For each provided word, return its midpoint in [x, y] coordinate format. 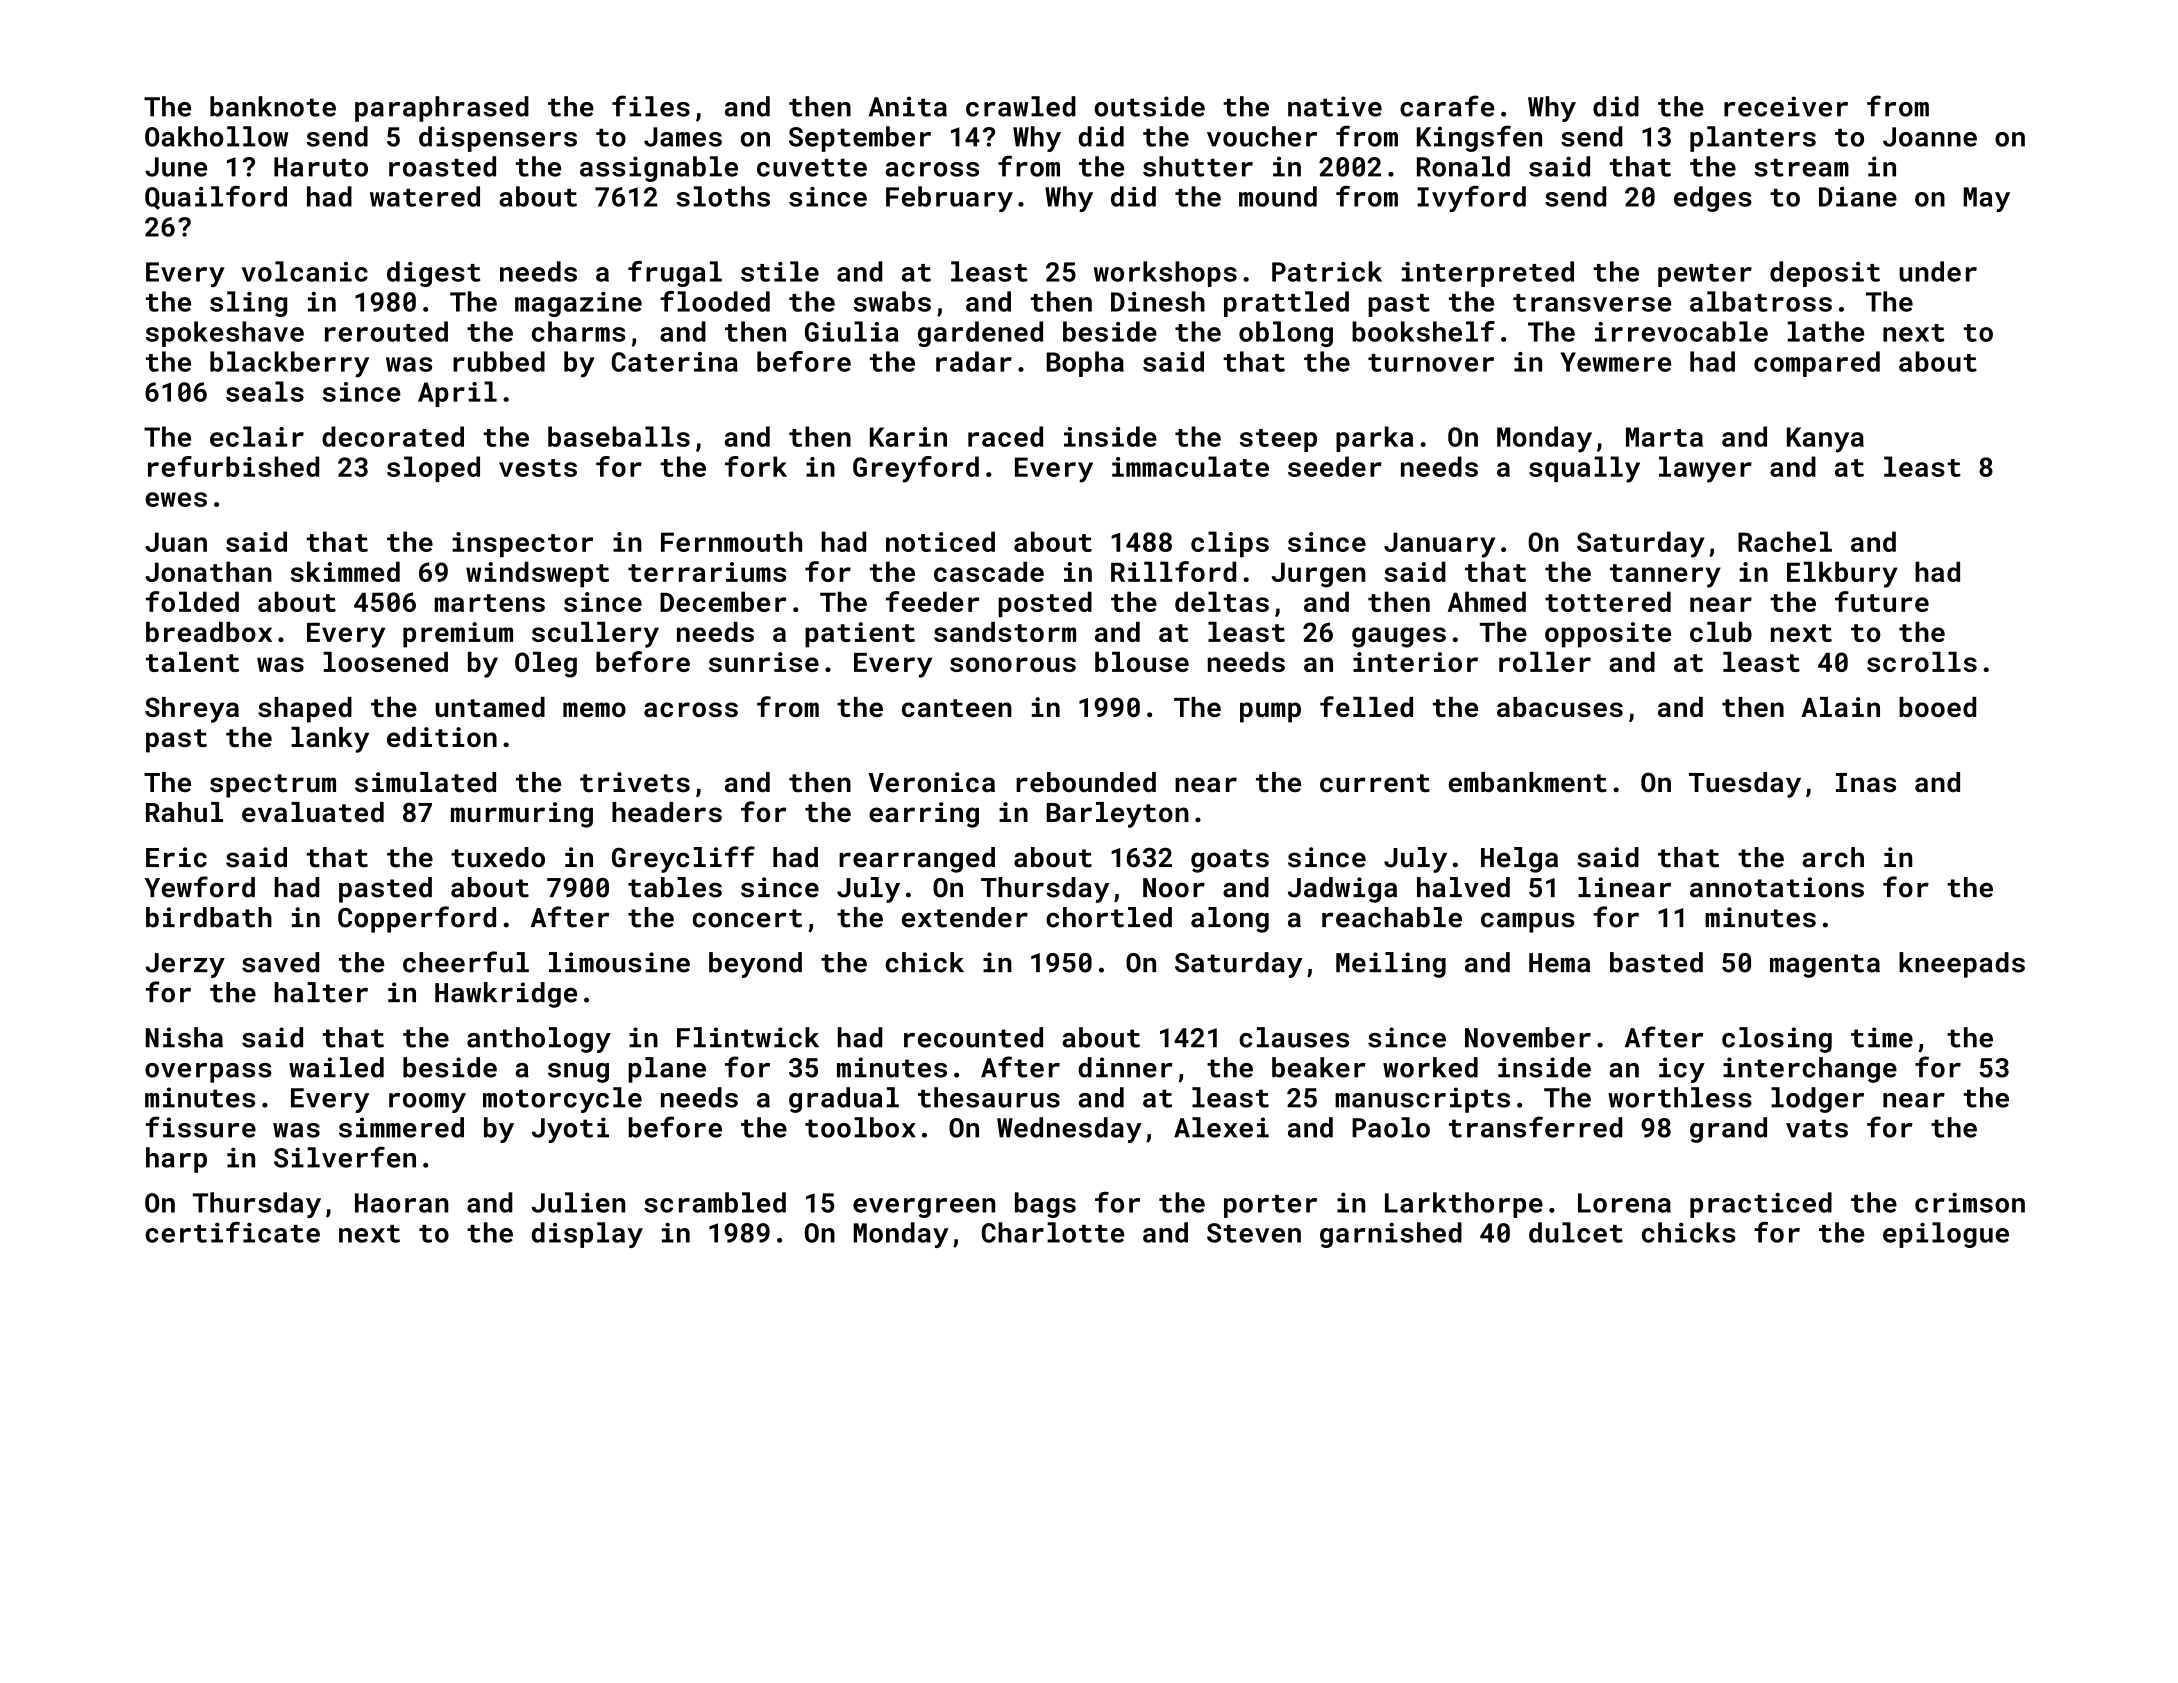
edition [442, 737]
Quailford [216, 197]
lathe [1825, 331]
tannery [1665, 576]
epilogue [1946, 1235]
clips [1230, 544]
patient [860, 635]
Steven [1254, 1233]
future [1882, 601]
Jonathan [208, 571]
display [587, 1235]
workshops [1165, 274]
